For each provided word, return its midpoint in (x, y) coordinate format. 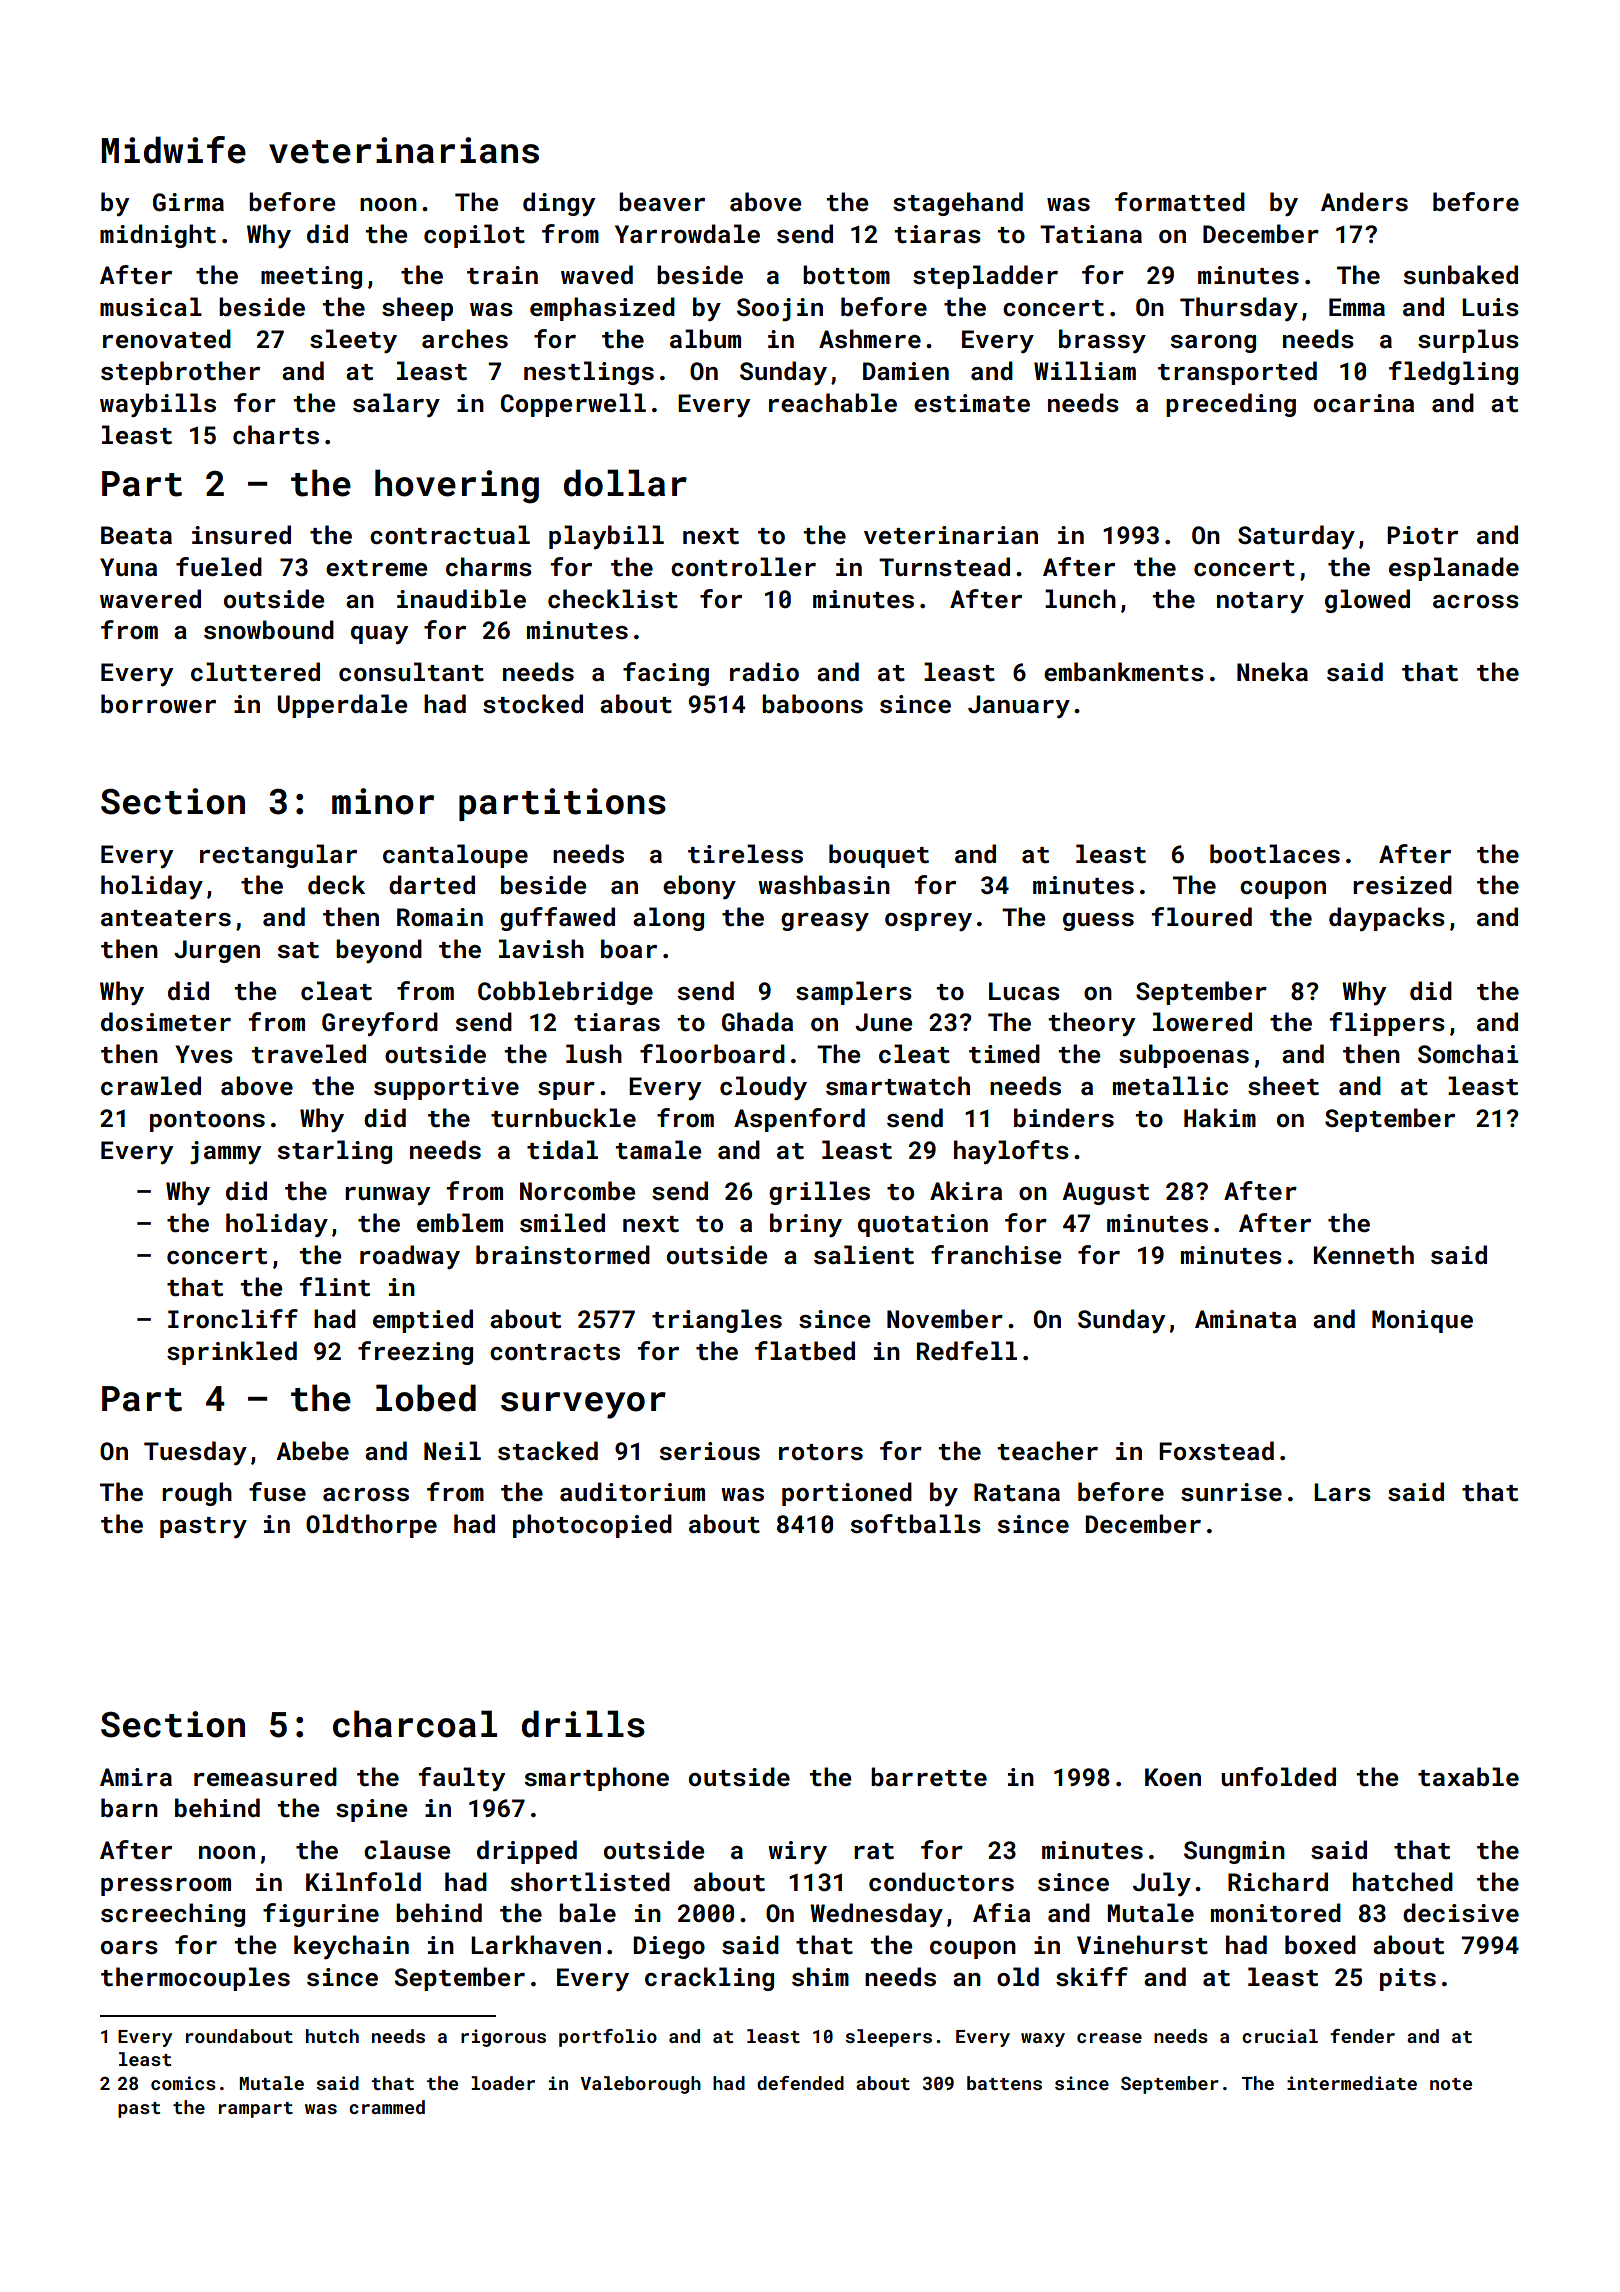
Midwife (174, 150)
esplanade (1454, 569)
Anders (1364, 202)
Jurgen (217, 951)
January (1019, 706)
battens (1004, 2083)
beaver (662, 201)
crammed (387, 2107)
